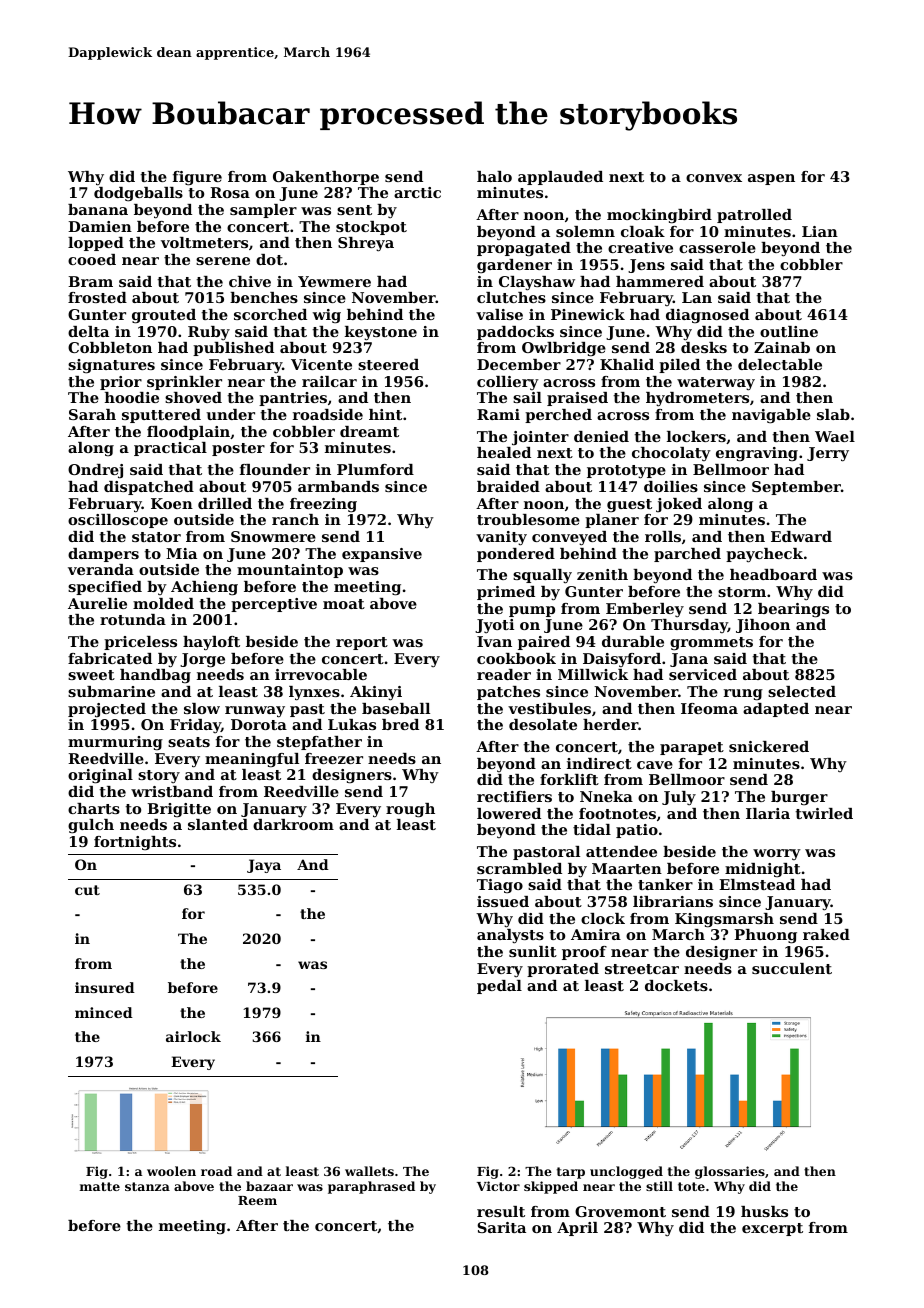 The width and height of the screenshot is (924, 1308). Describe the element at coordinates (218, 824) in the screenshot. I see `slanted` at that location.
